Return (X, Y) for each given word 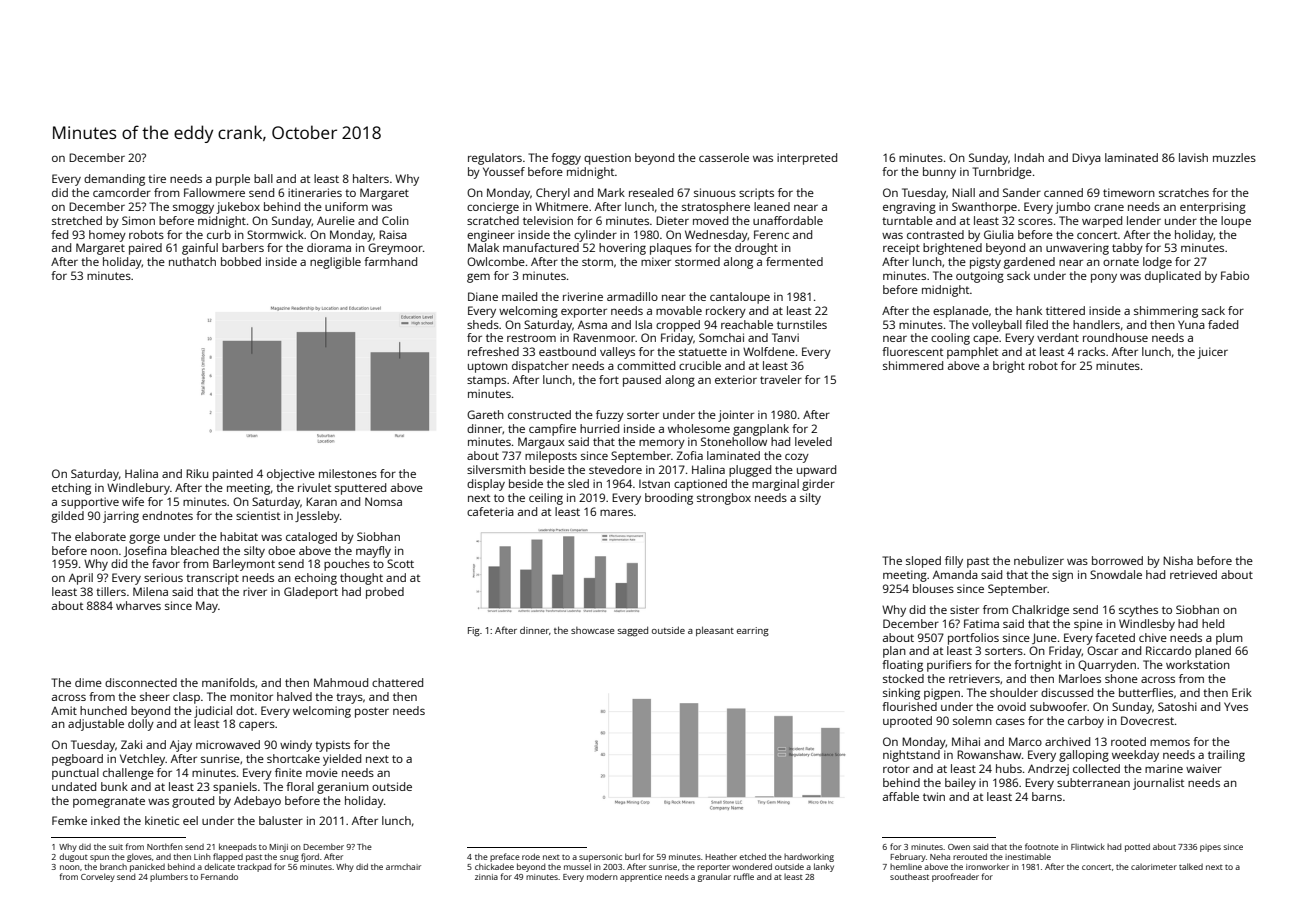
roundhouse (1115, 337)
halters (371, 178)
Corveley (98, 877)
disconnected (141, 682)
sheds (483, 324)
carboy (1086, 722)
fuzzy (610, 416)
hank (1029, 310)
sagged (633, 631)
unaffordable (788, 220)
